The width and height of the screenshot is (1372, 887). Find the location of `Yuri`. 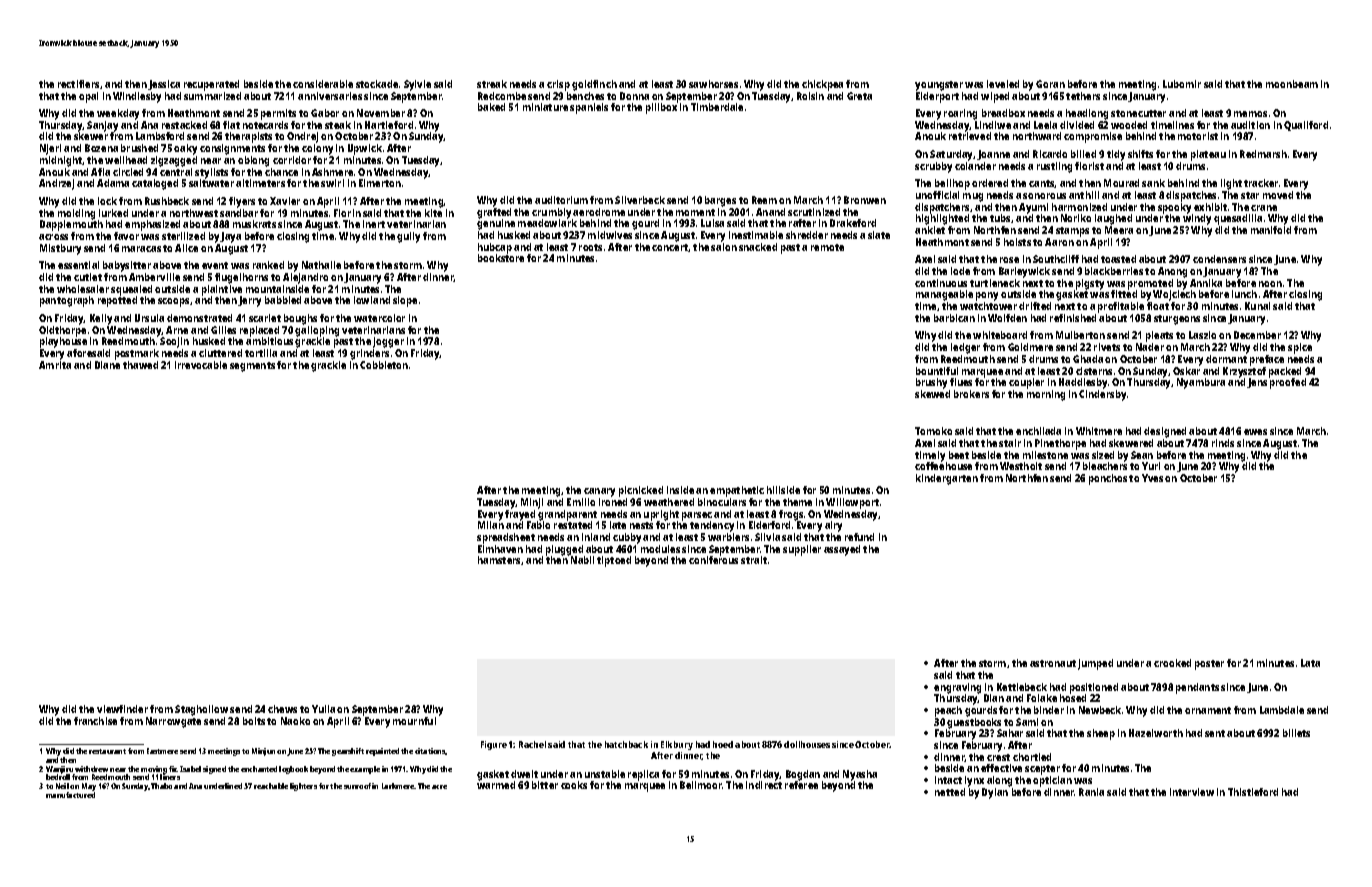

Yuri is located at coordinates (1151, 466).
